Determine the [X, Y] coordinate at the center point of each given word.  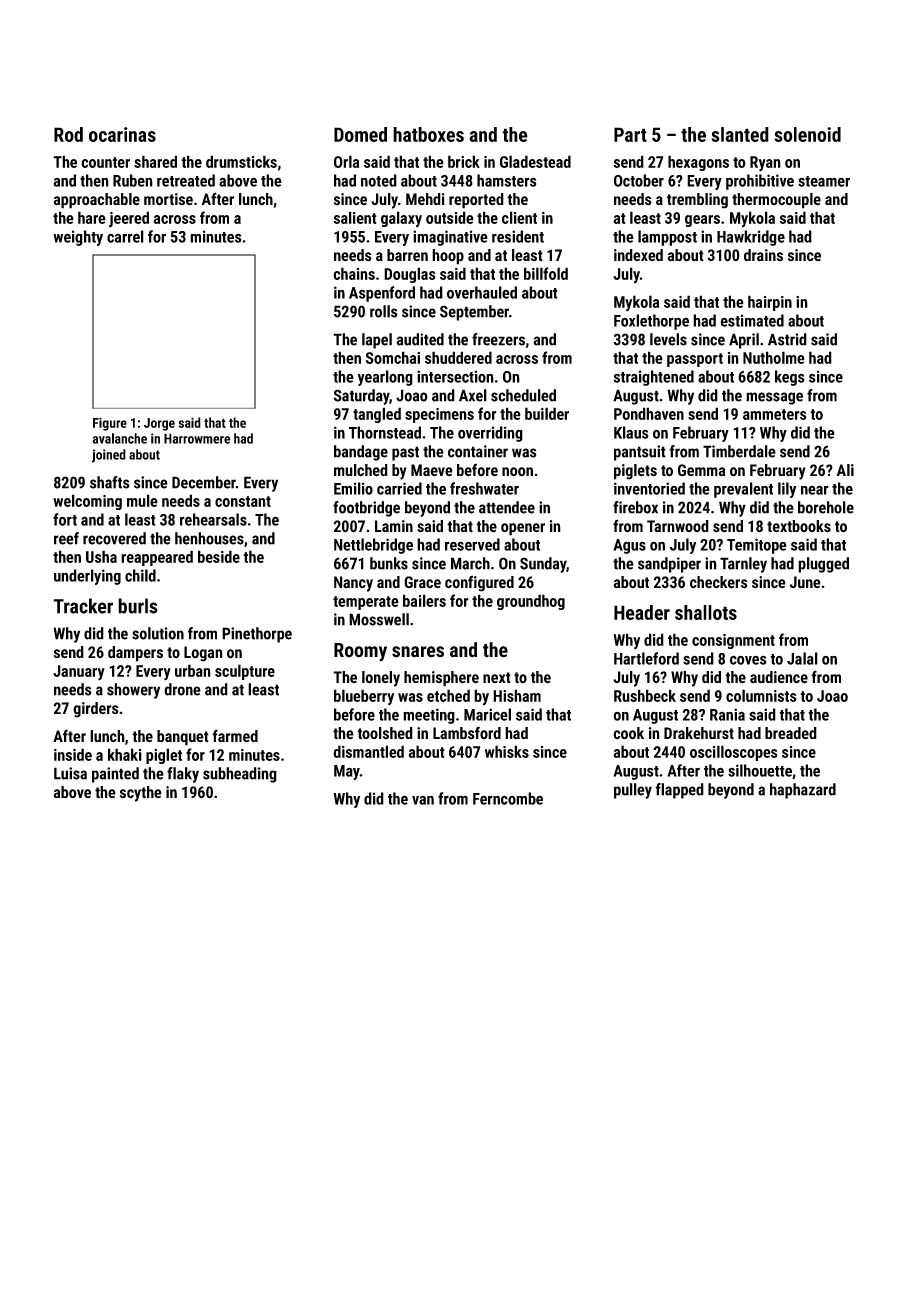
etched [448, 695]
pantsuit [640, 453]
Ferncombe [508, 798]
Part [630, 134]
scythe [141, 794]
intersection [455, 376]
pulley [633, 791]
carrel [125, 236]
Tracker [83, 606]
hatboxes [428, 134]
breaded [791, 733]
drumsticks [241, 161]
